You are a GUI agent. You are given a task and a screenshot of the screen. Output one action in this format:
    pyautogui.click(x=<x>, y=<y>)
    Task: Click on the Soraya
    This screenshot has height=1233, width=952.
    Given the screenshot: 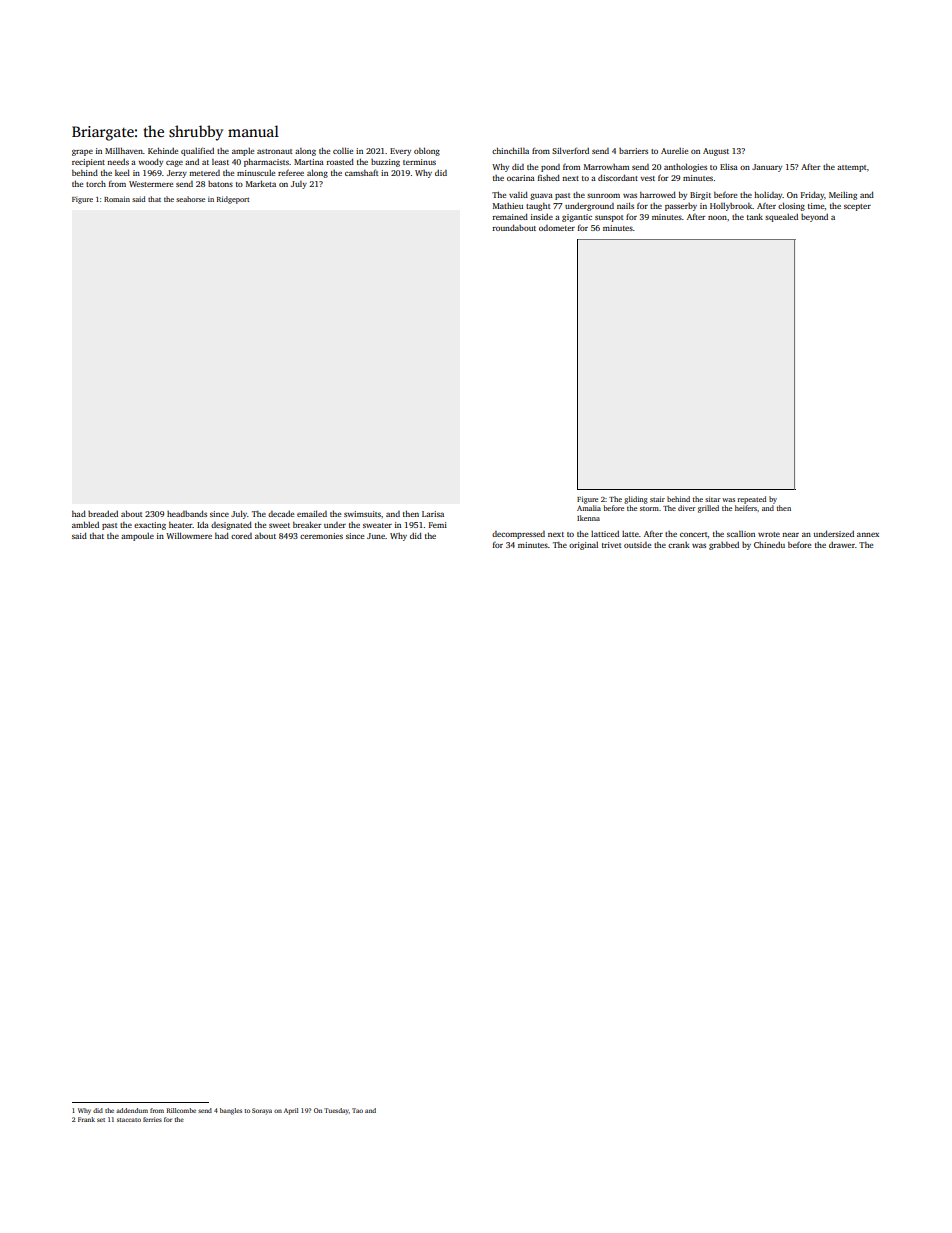 What is the action you would take?
    pyautogui.click(x=262, y=1111)
